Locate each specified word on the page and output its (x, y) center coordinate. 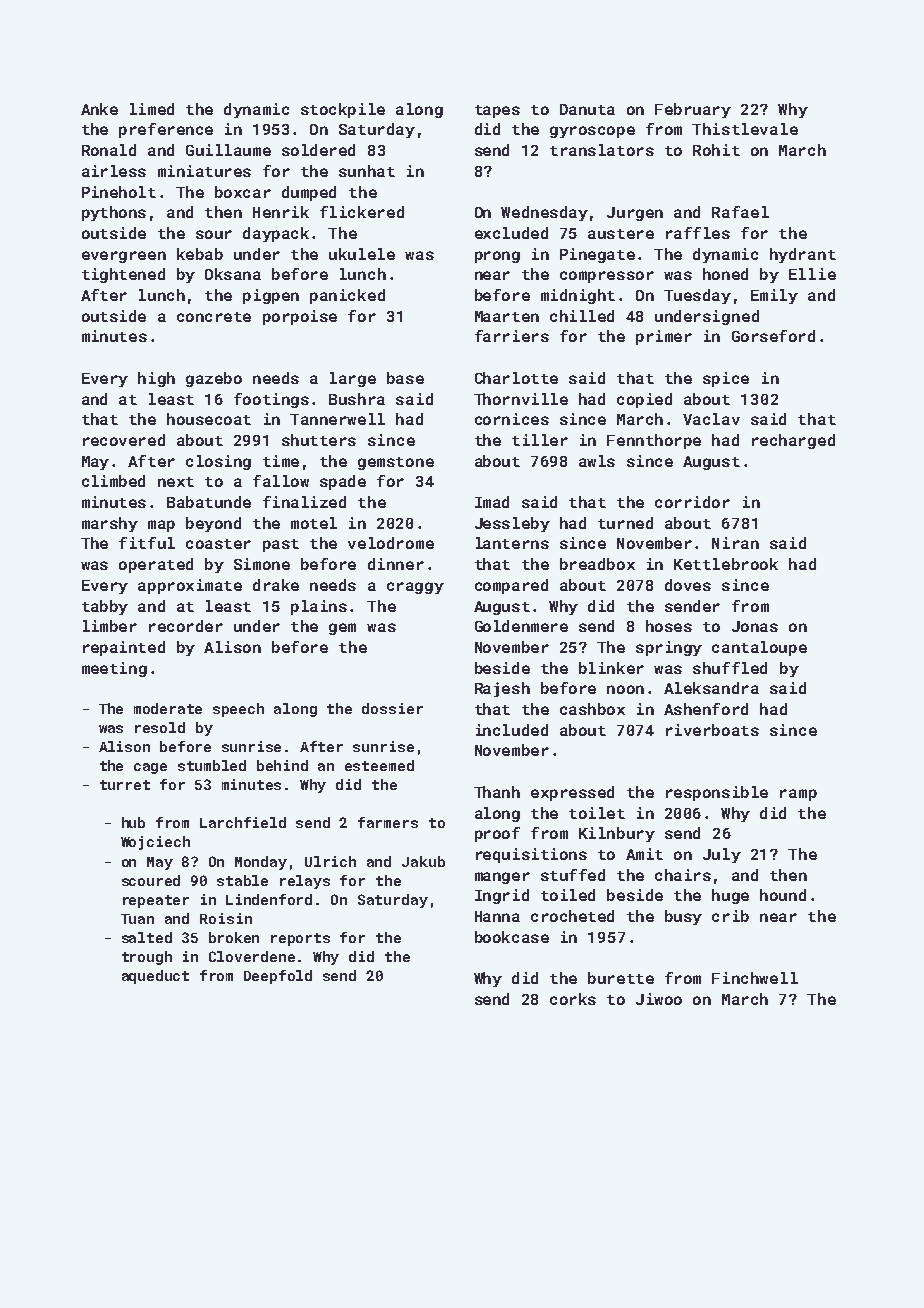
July (722, 855)
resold (160, 727)
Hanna (497, 916)
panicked (347, 296)
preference (166, 130)
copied (644, 400)
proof (497, 834)
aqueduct (155, 977)
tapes (497, 111)
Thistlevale (745, 129)
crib (730, 916)
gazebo (214, 379)
